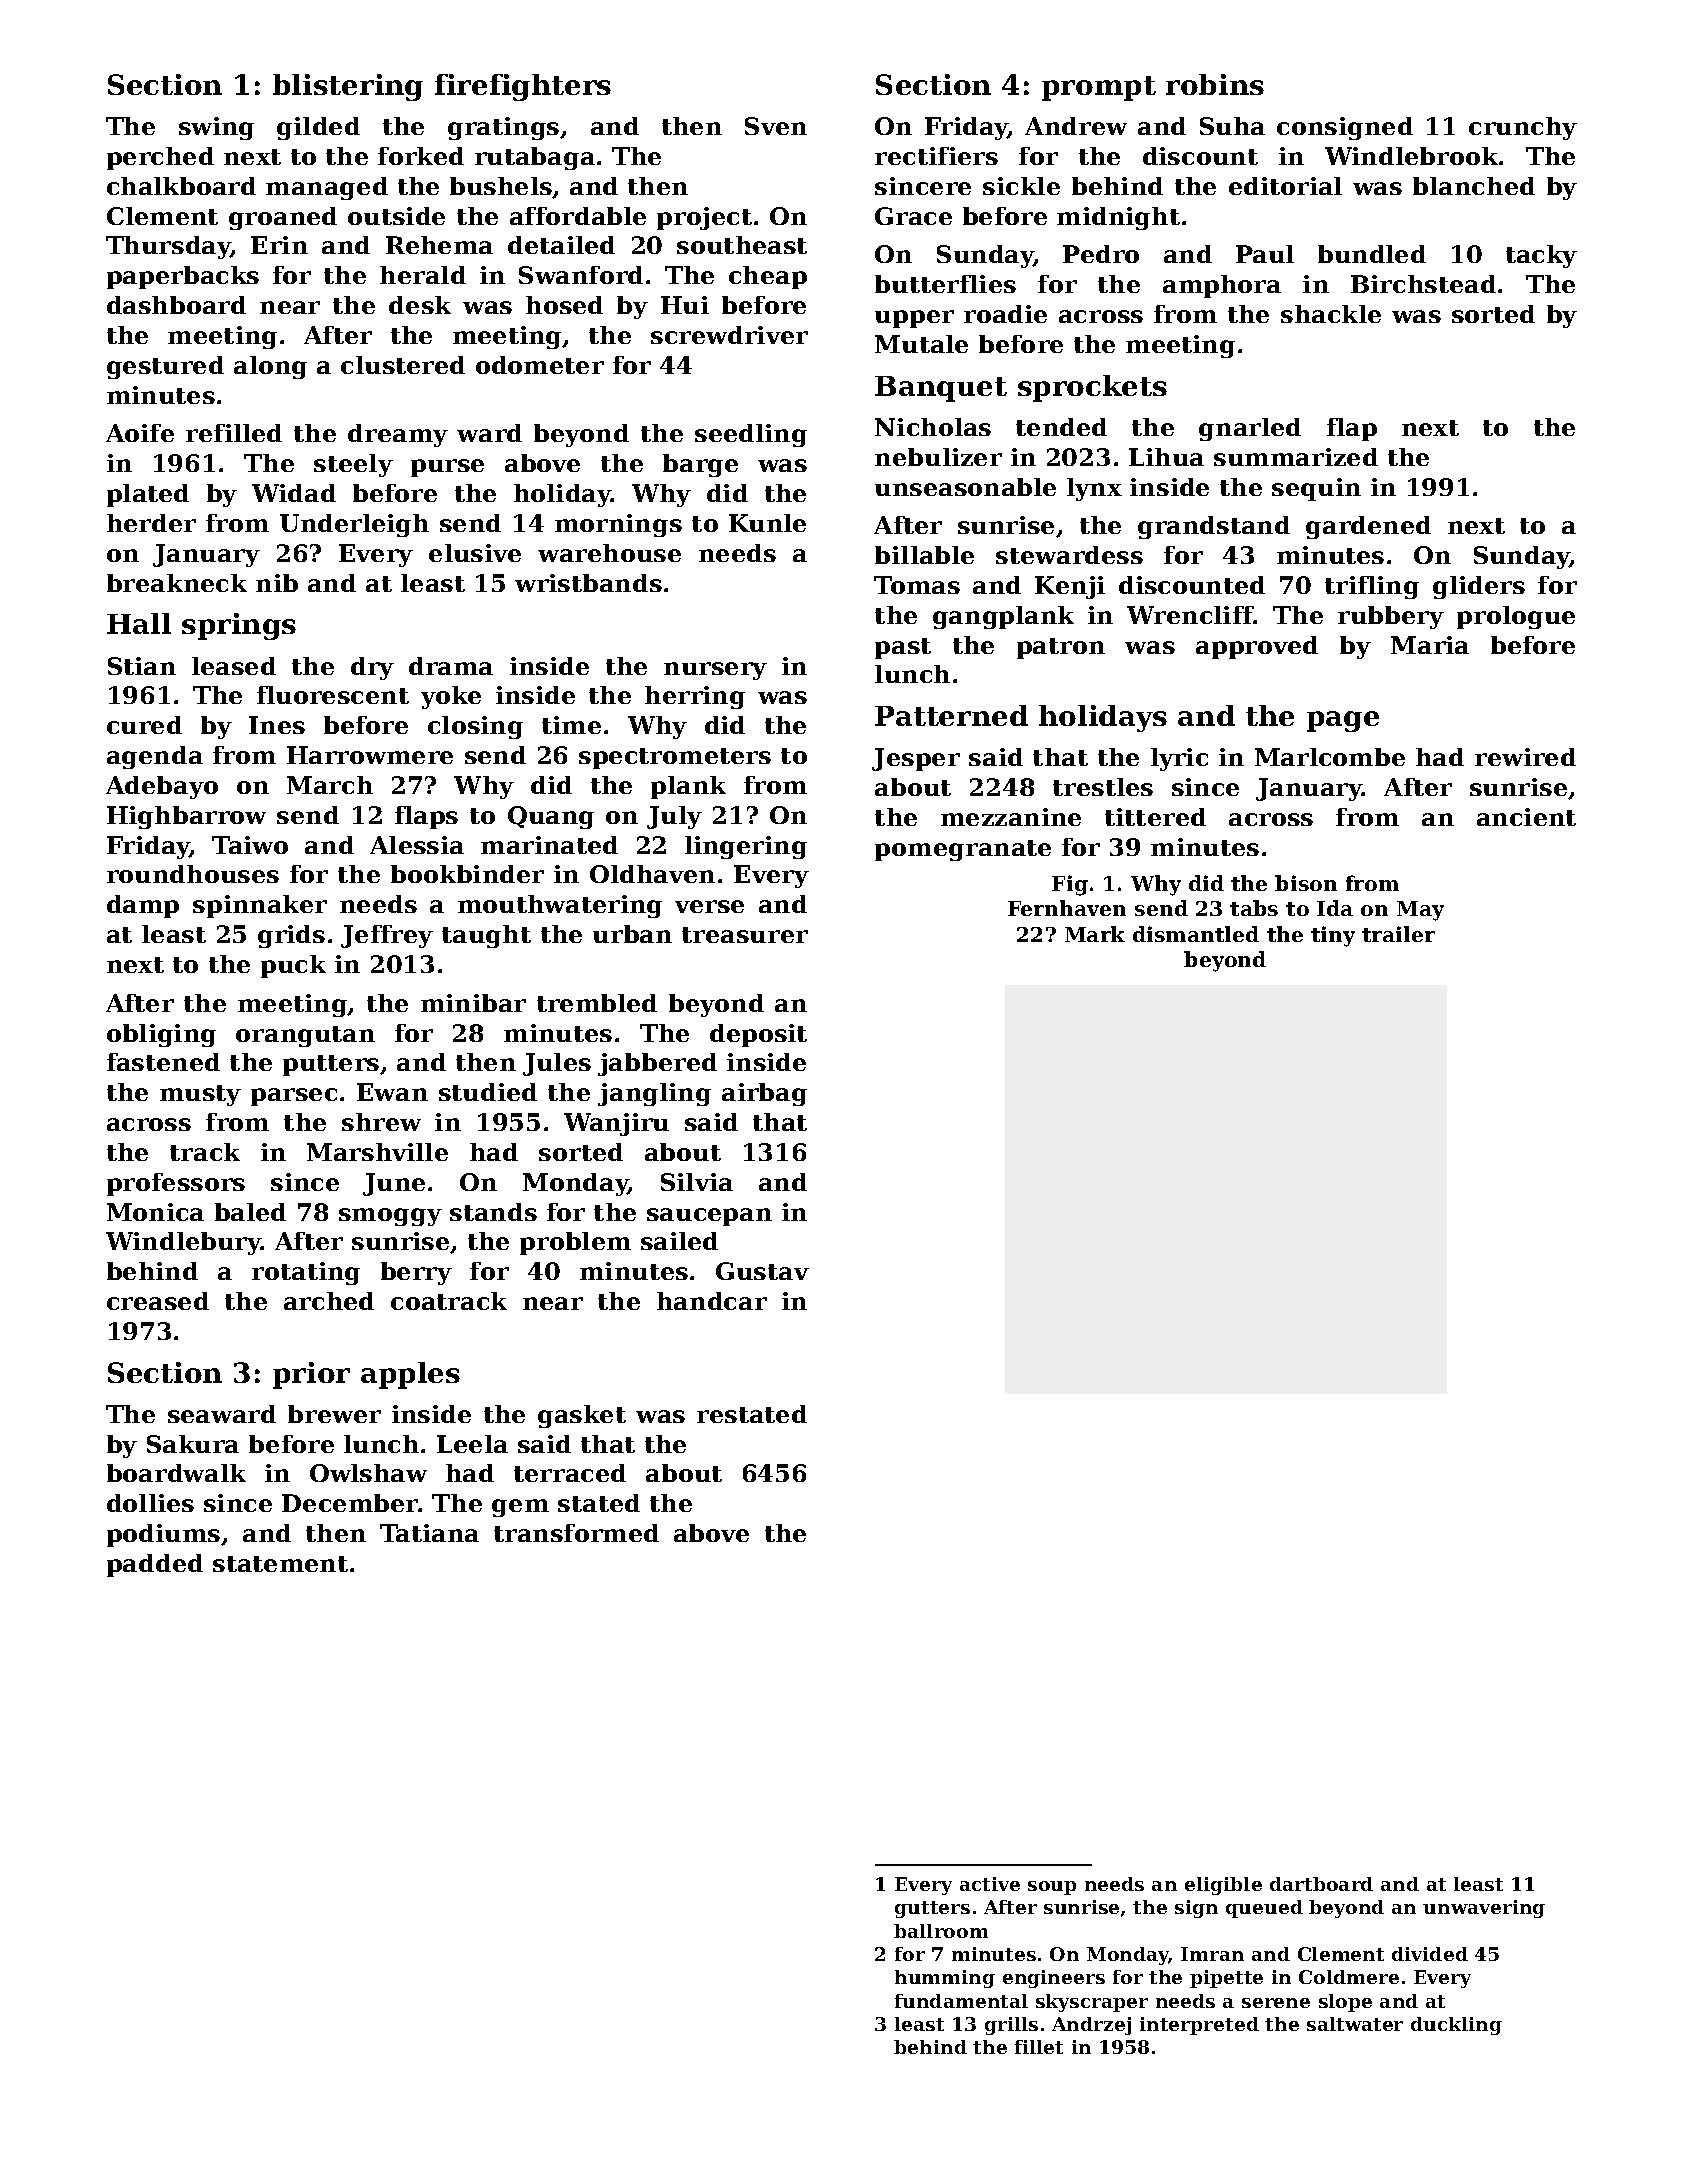 Image resolution: width=1683 pixels, height=2178 pixels. I want to click on handcar, so click(712, 1301).
